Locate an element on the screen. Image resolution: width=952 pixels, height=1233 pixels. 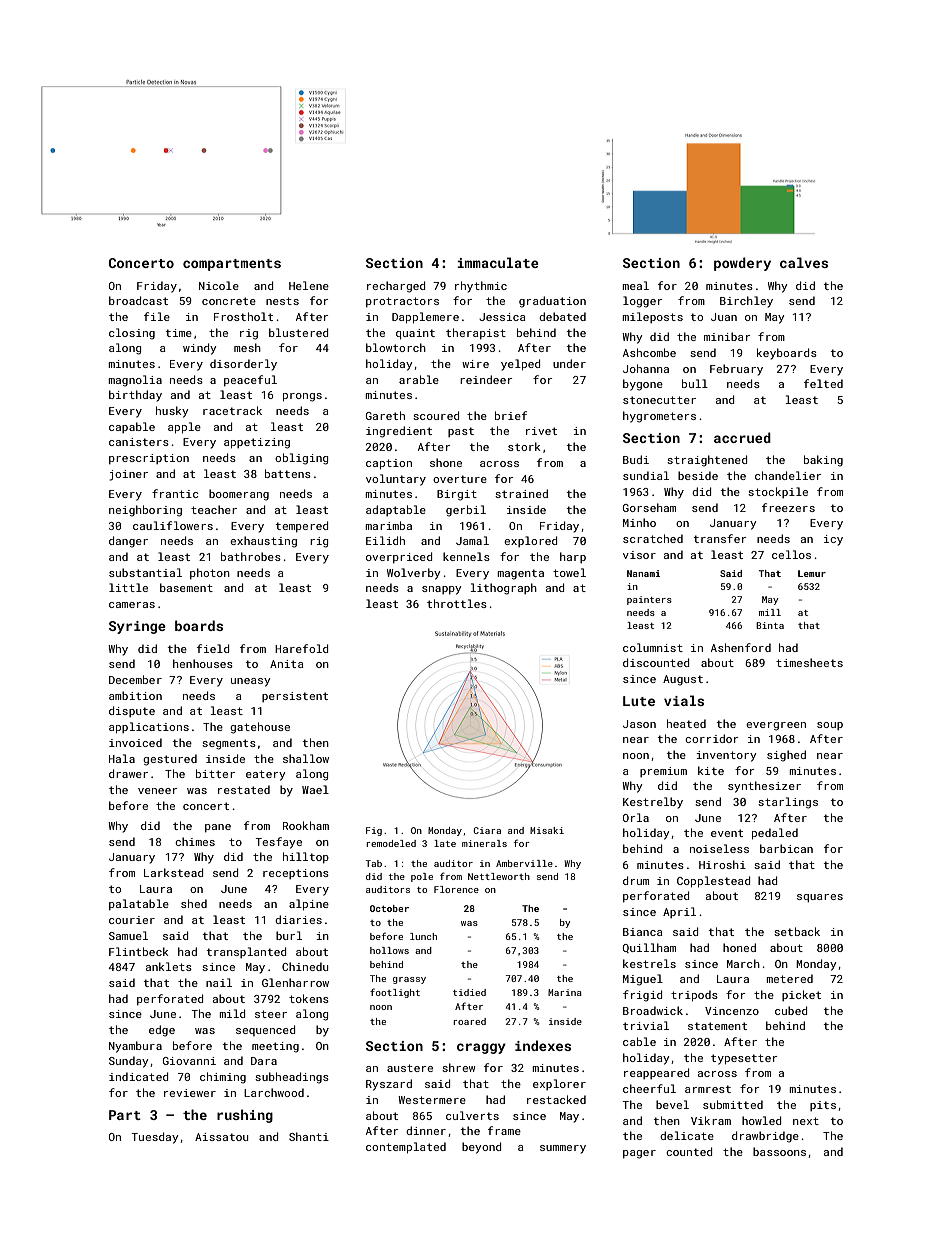
harp is located at coordinates (573, 557).
